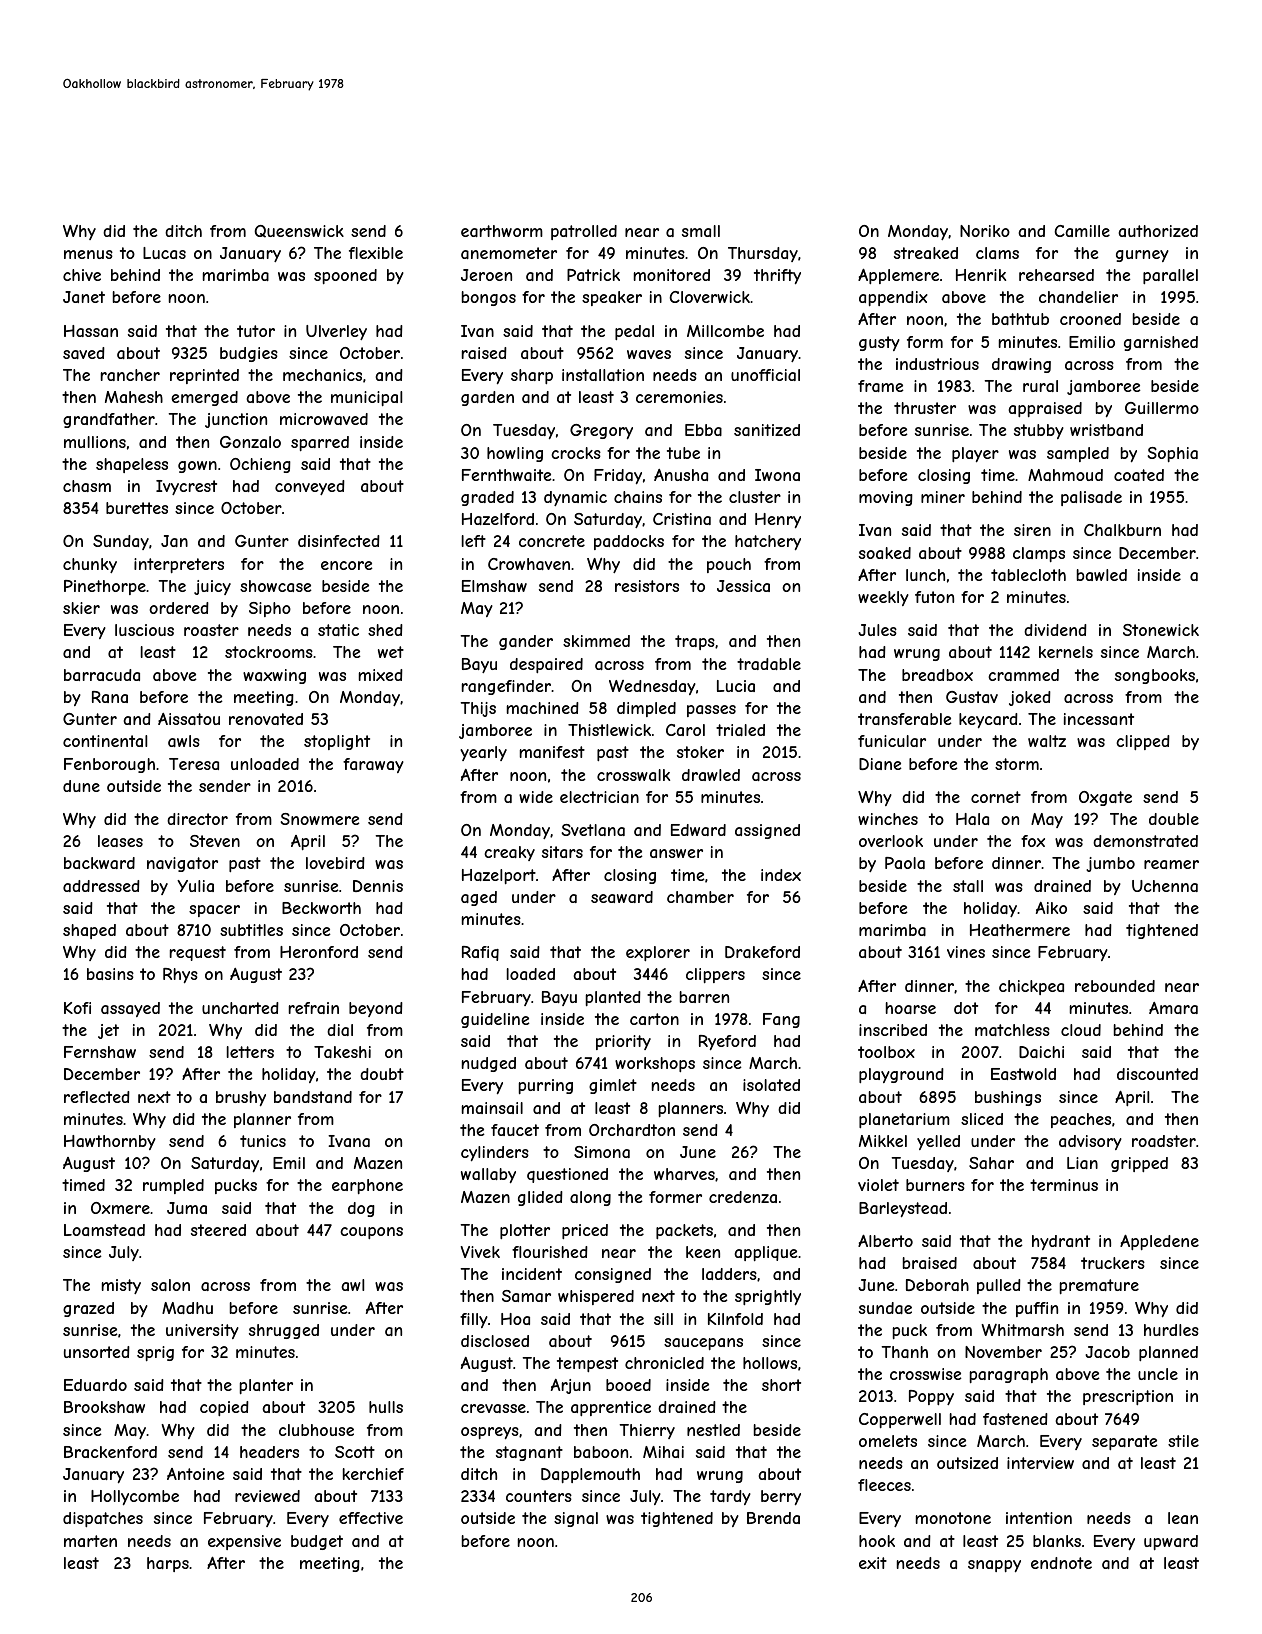  Describe the element at coordinates (299, 231) in the document. I see `Queenswick` at that location.
